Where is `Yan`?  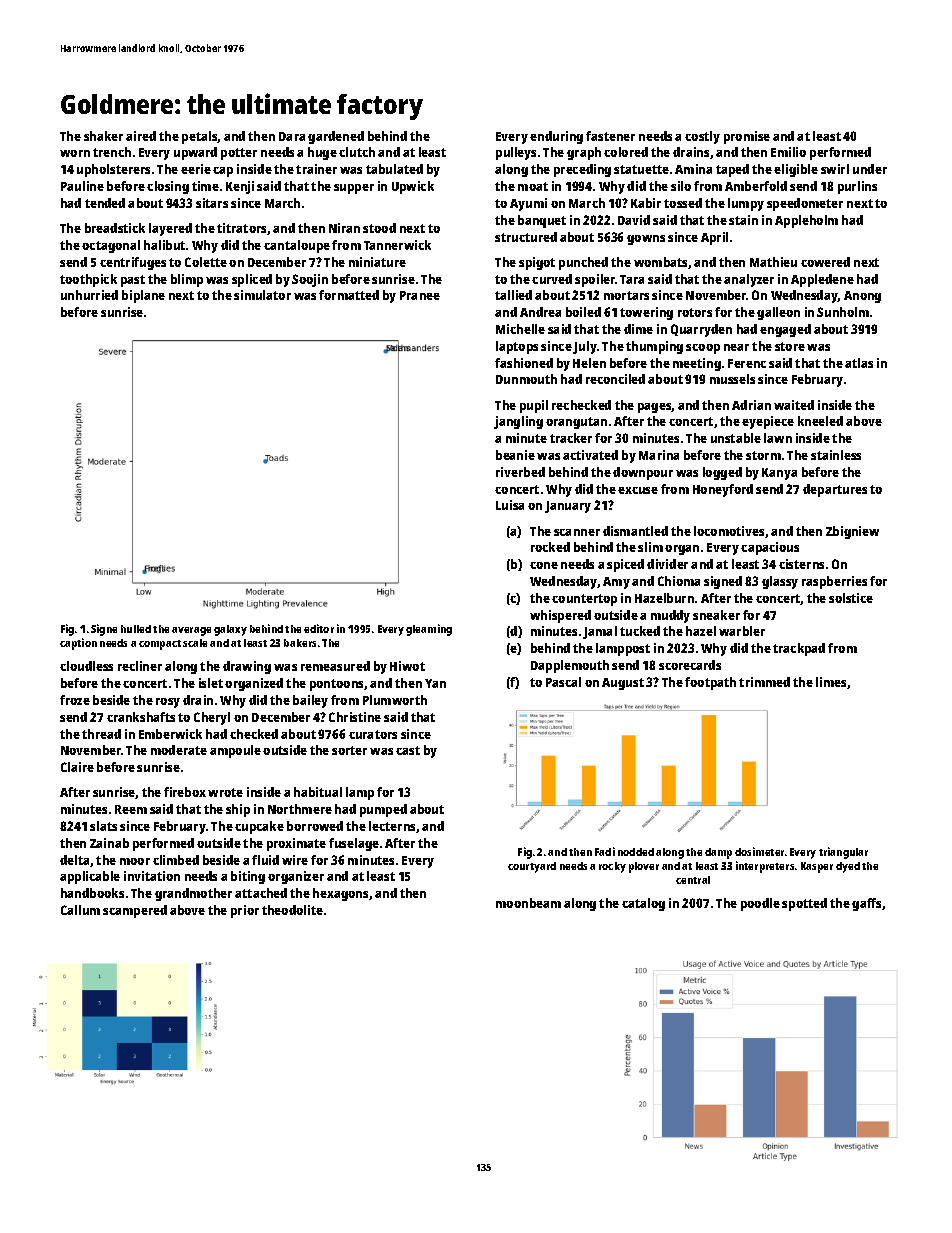
Yan is located at coordinates (435, 683).
